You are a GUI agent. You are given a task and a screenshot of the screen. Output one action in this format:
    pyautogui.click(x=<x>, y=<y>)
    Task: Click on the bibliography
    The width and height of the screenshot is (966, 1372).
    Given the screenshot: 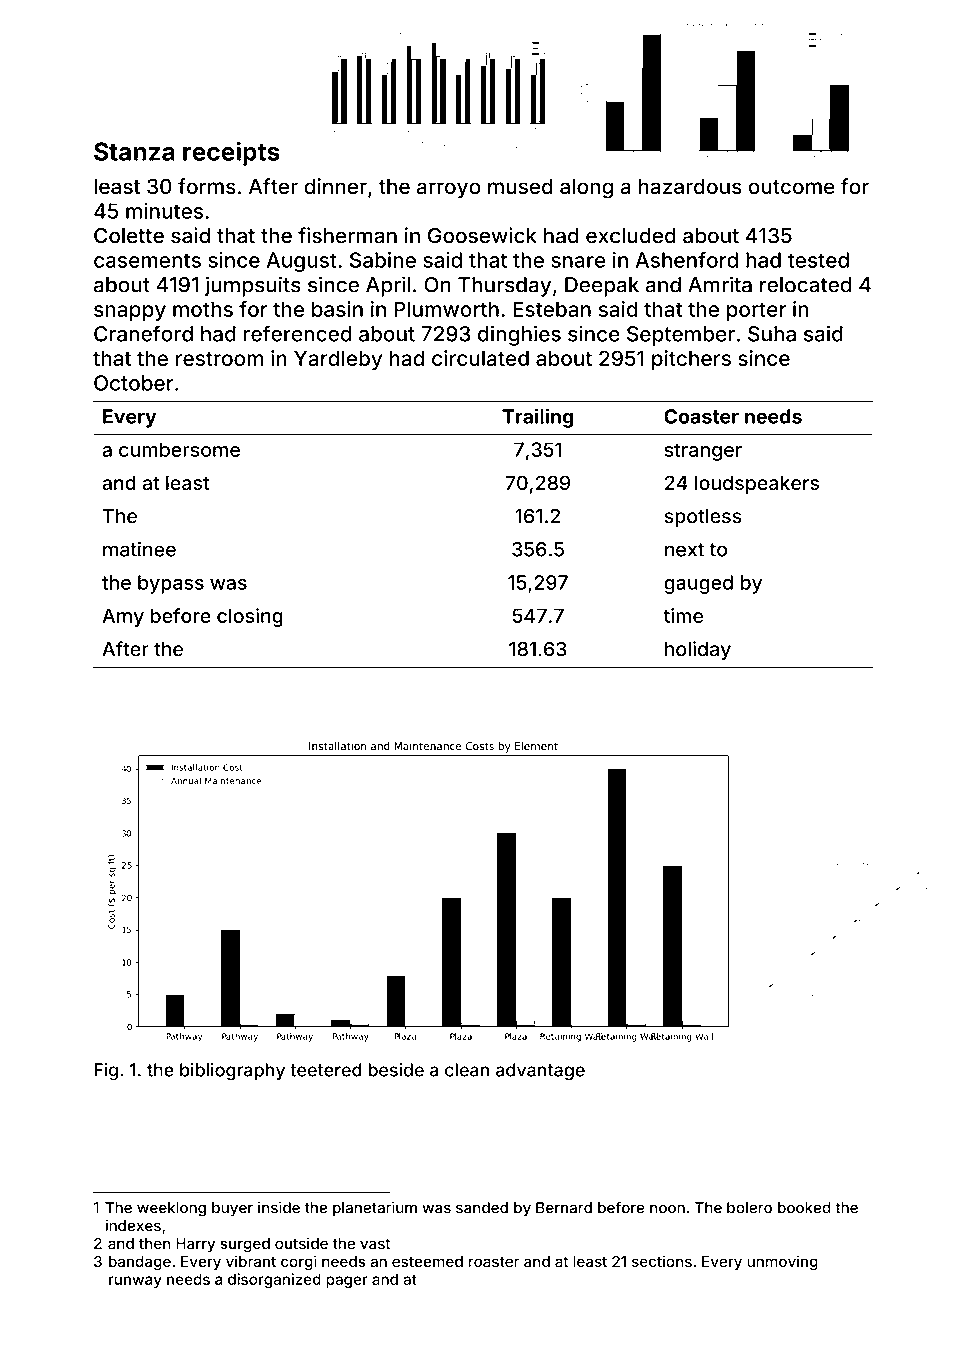 What is the action you would take?
    pyautogui.click(x=232, y=1071)
